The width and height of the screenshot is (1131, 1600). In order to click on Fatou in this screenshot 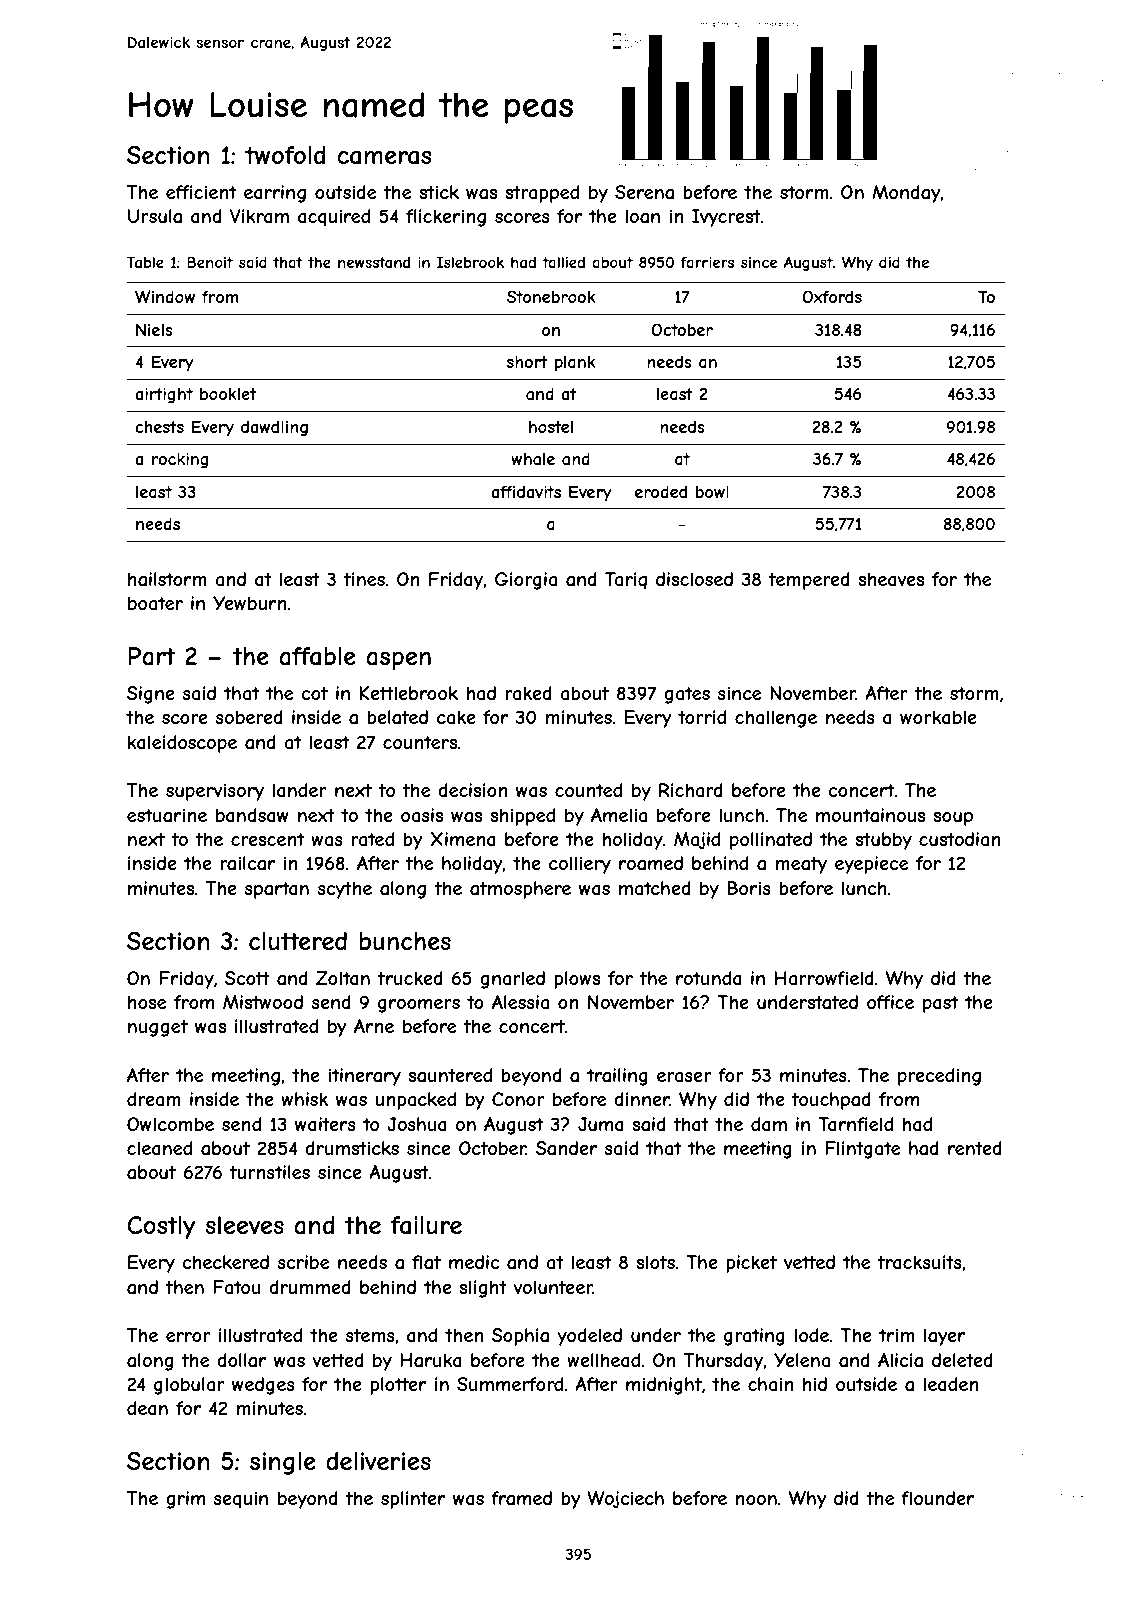, I will do `click(236, 1287)`.
